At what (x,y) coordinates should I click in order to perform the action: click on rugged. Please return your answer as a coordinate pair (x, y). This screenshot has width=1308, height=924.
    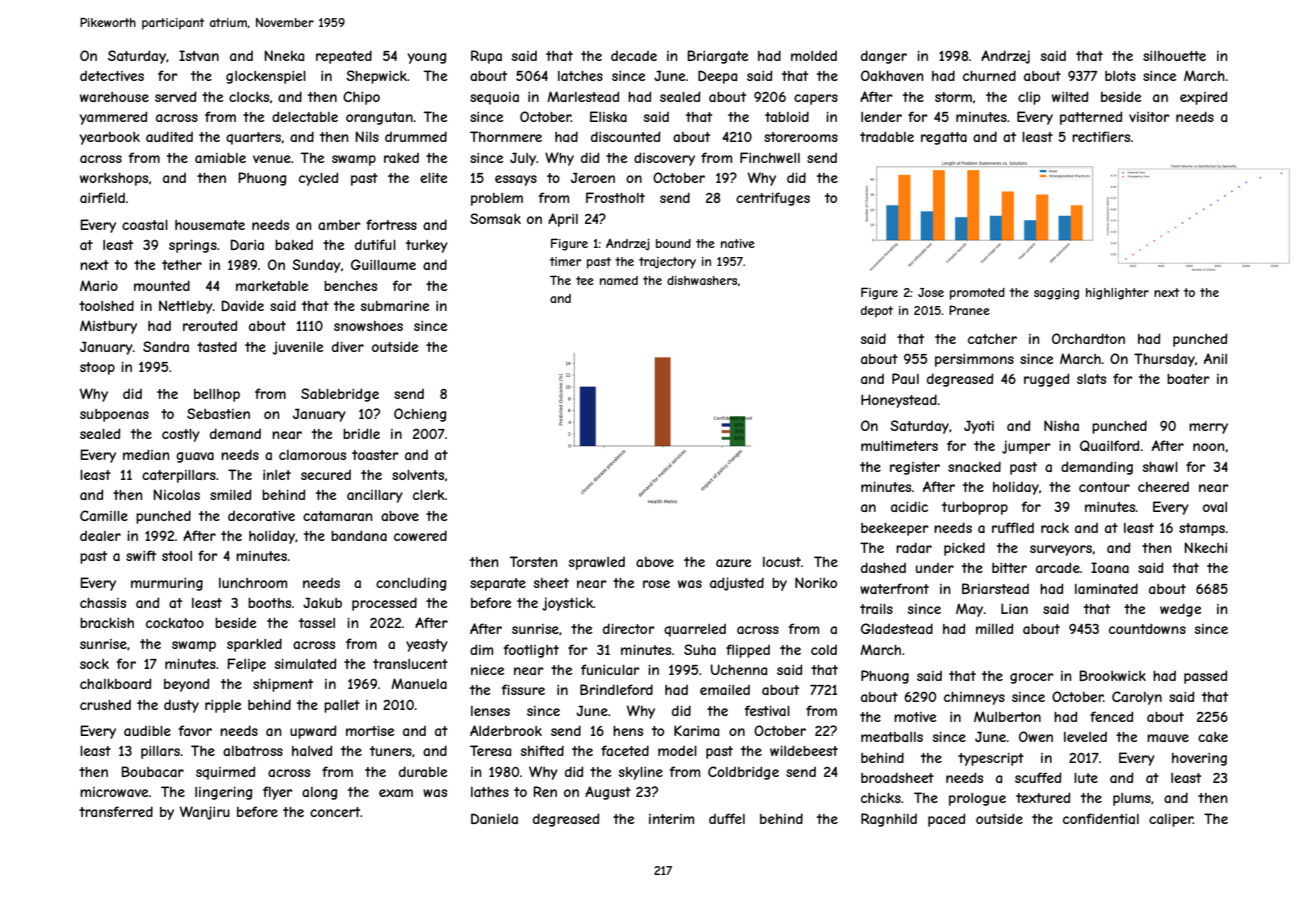
    Looking at the image, I should click on (1046, 380).
